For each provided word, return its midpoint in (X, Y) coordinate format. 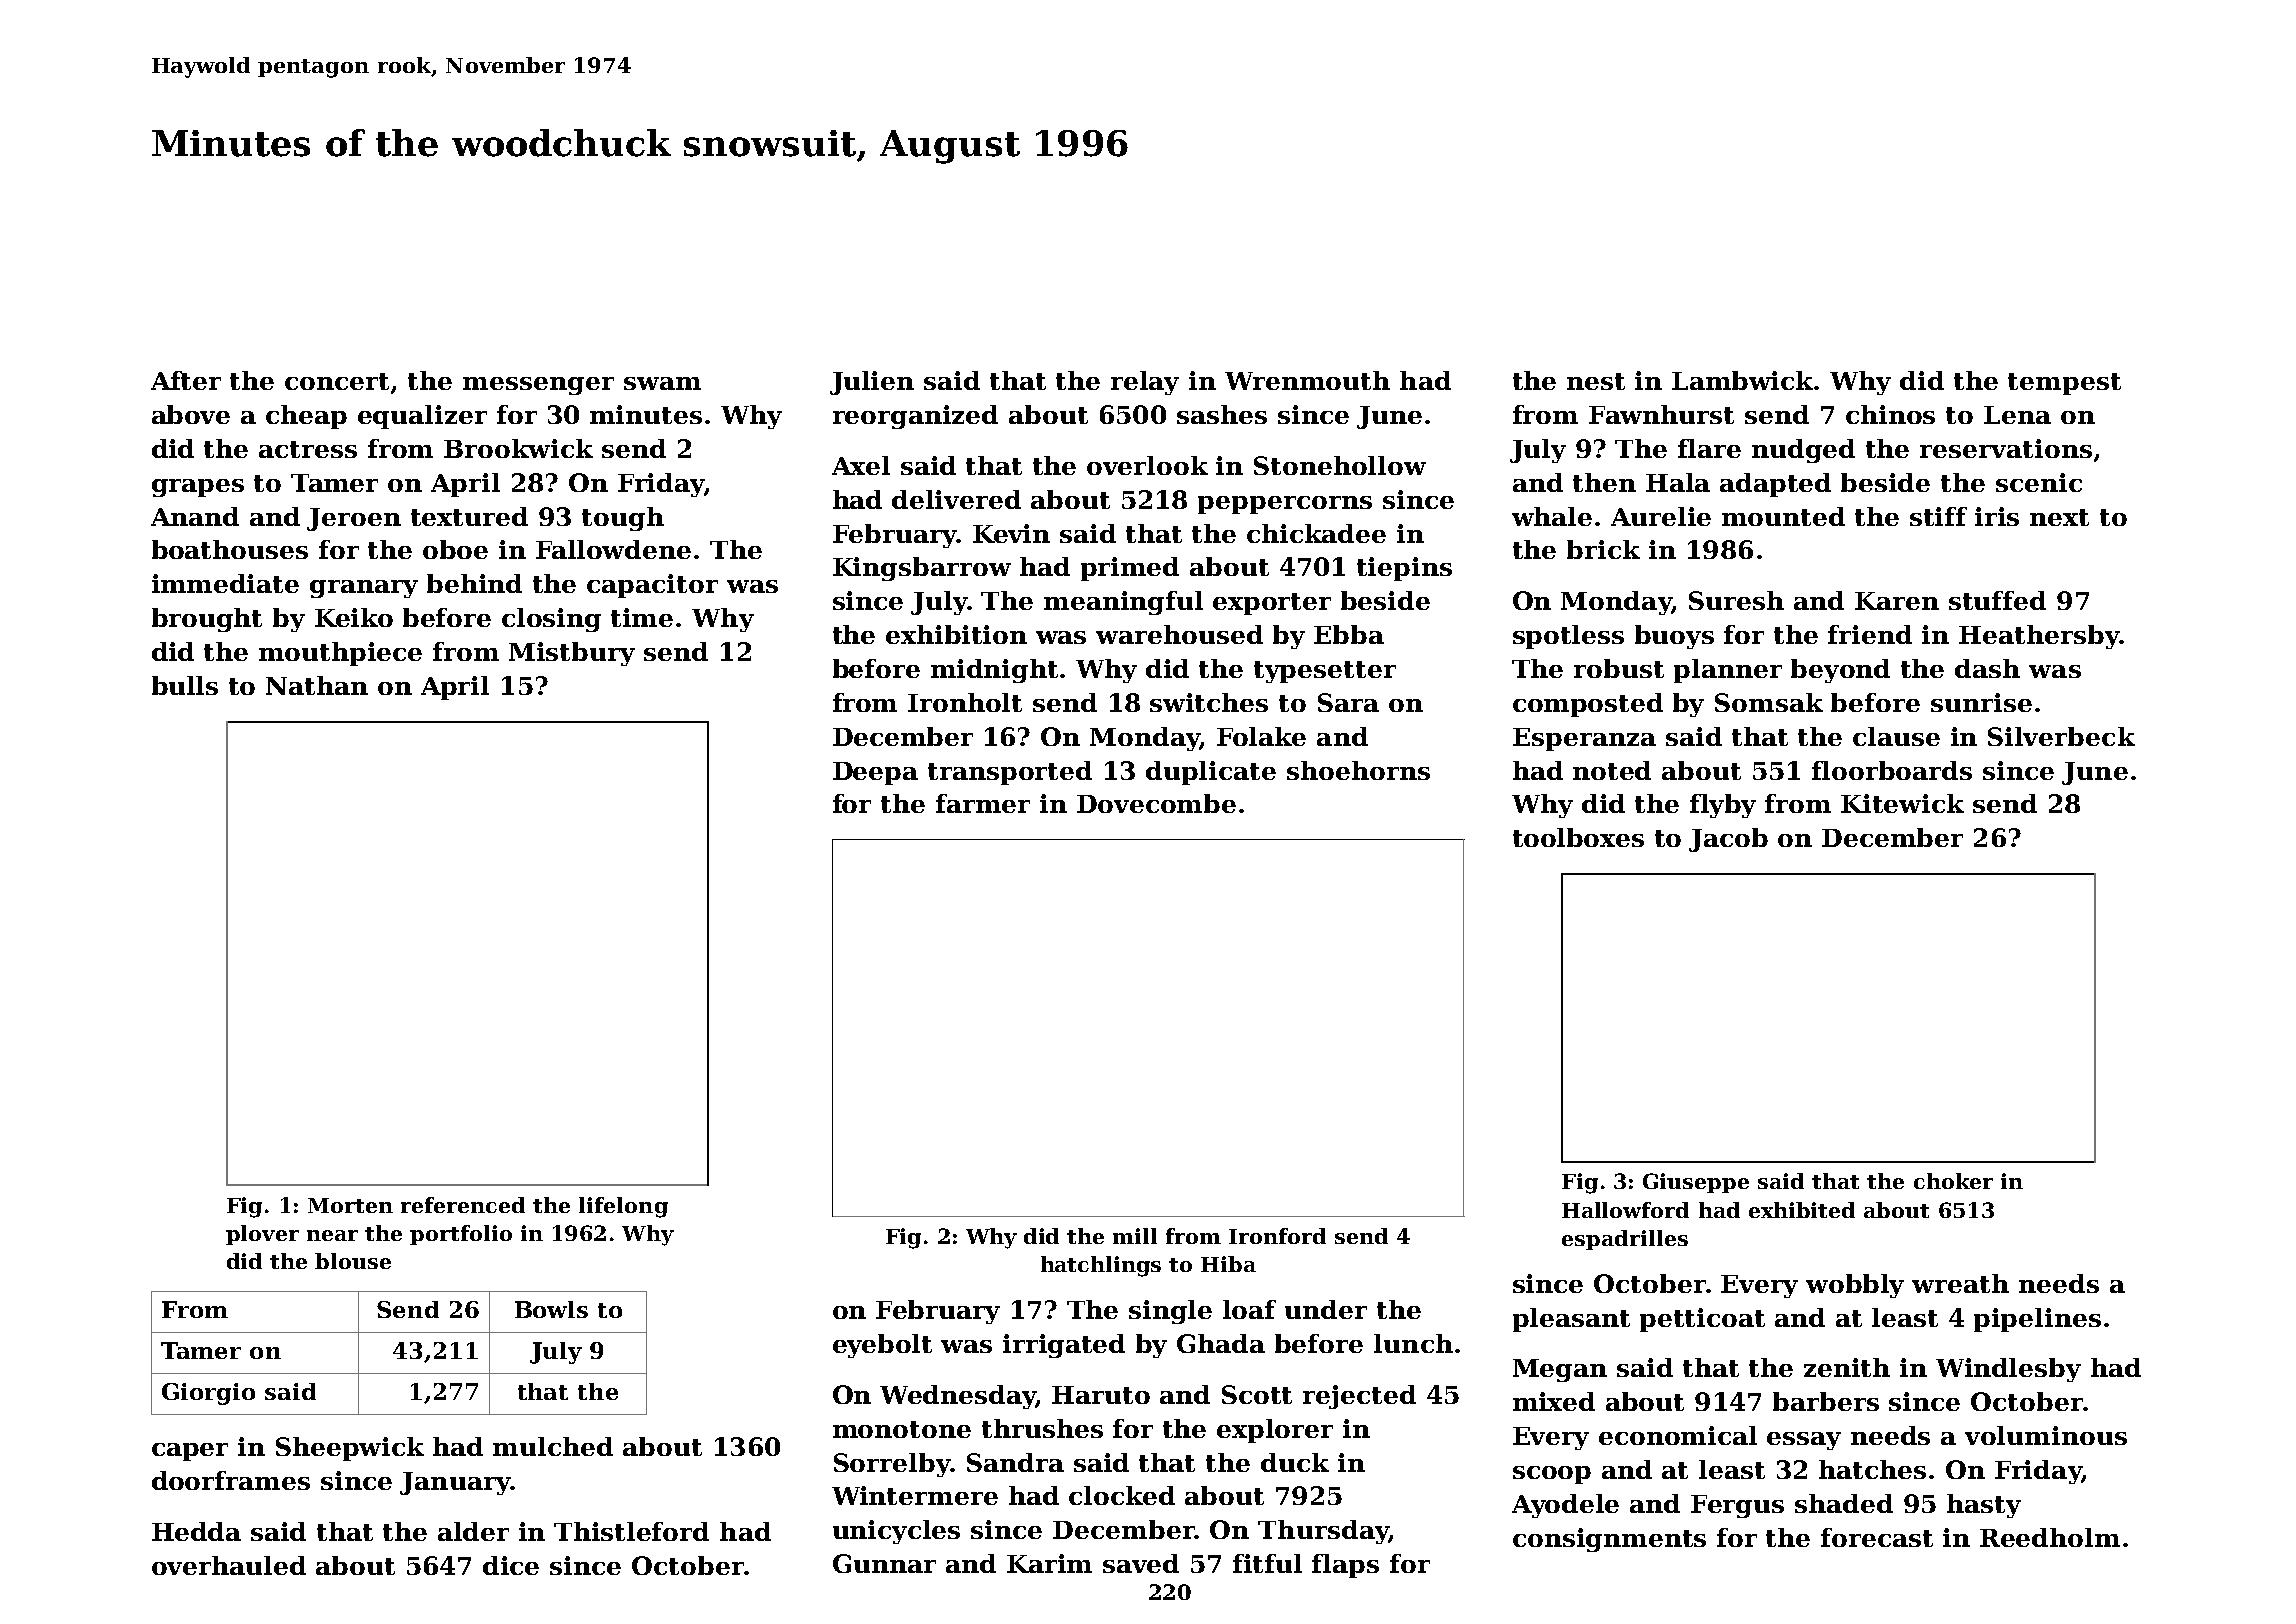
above (191, 414)
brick (1603, 549)
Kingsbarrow (922, 569)
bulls (185, 685)
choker (1953, 1181)
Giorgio (208, 1394)
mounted (1783, 516)
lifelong (623, 1207)
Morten (350, 1205)
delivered (956, 499)
